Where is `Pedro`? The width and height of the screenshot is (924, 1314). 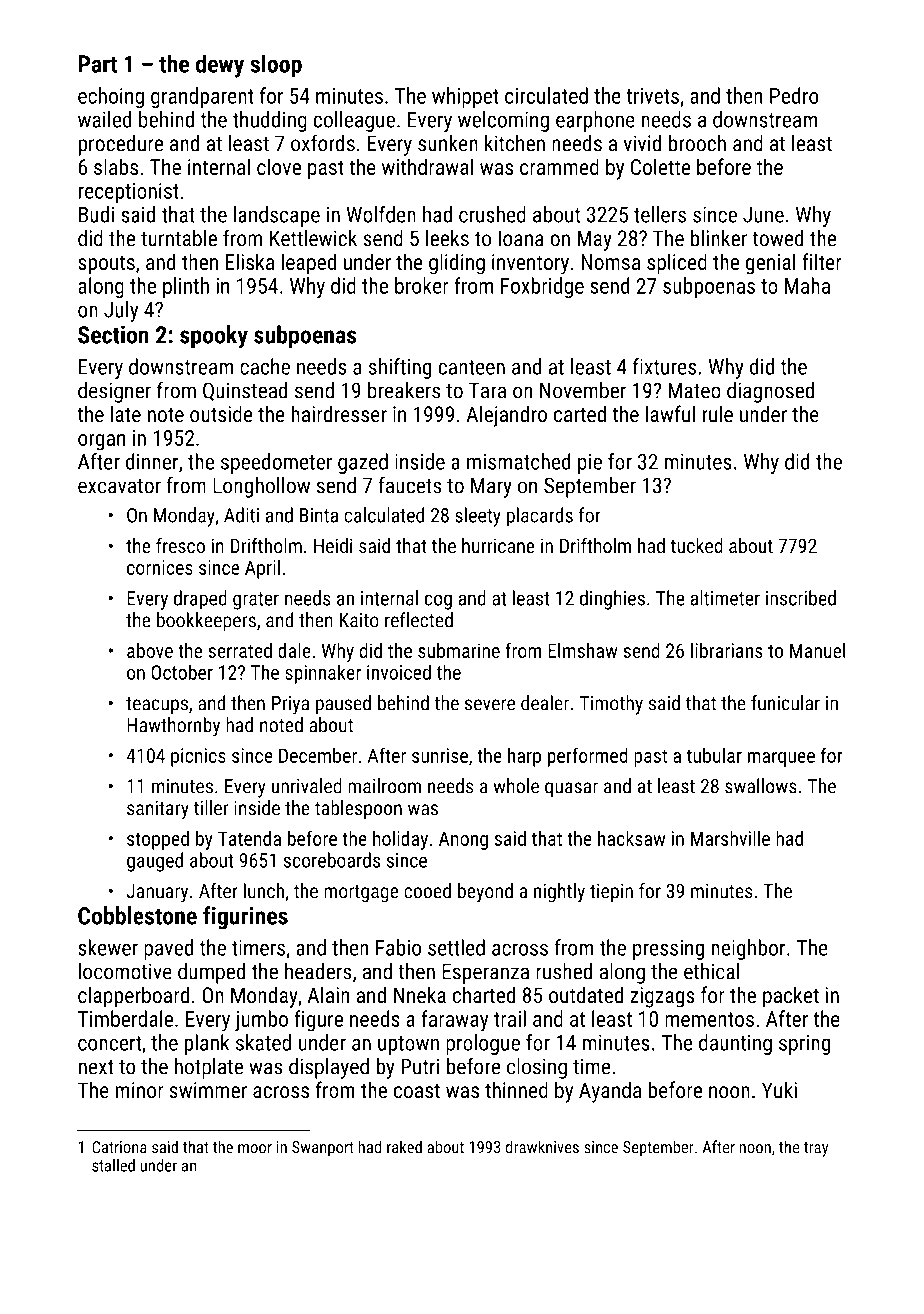
Pedro is located at coordinates (794, 95).
